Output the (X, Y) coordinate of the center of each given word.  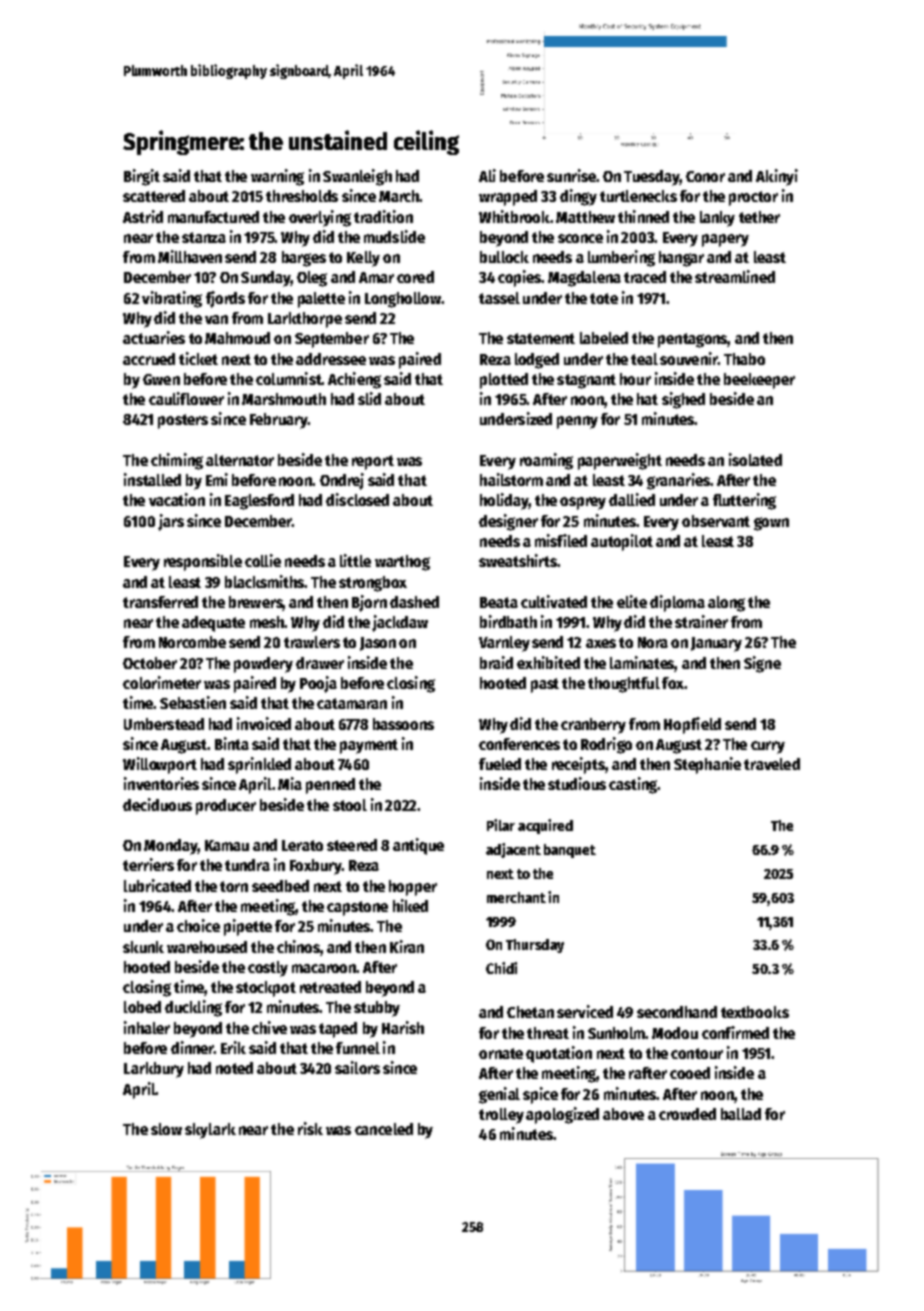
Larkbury (154, 1070)
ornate (501, 1053)
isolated (755, 459)
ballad (741, 1114)
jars (171, 522)
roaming (546, 461)
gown (771, 524)
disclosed (357, 499)
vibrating (172, 299)
